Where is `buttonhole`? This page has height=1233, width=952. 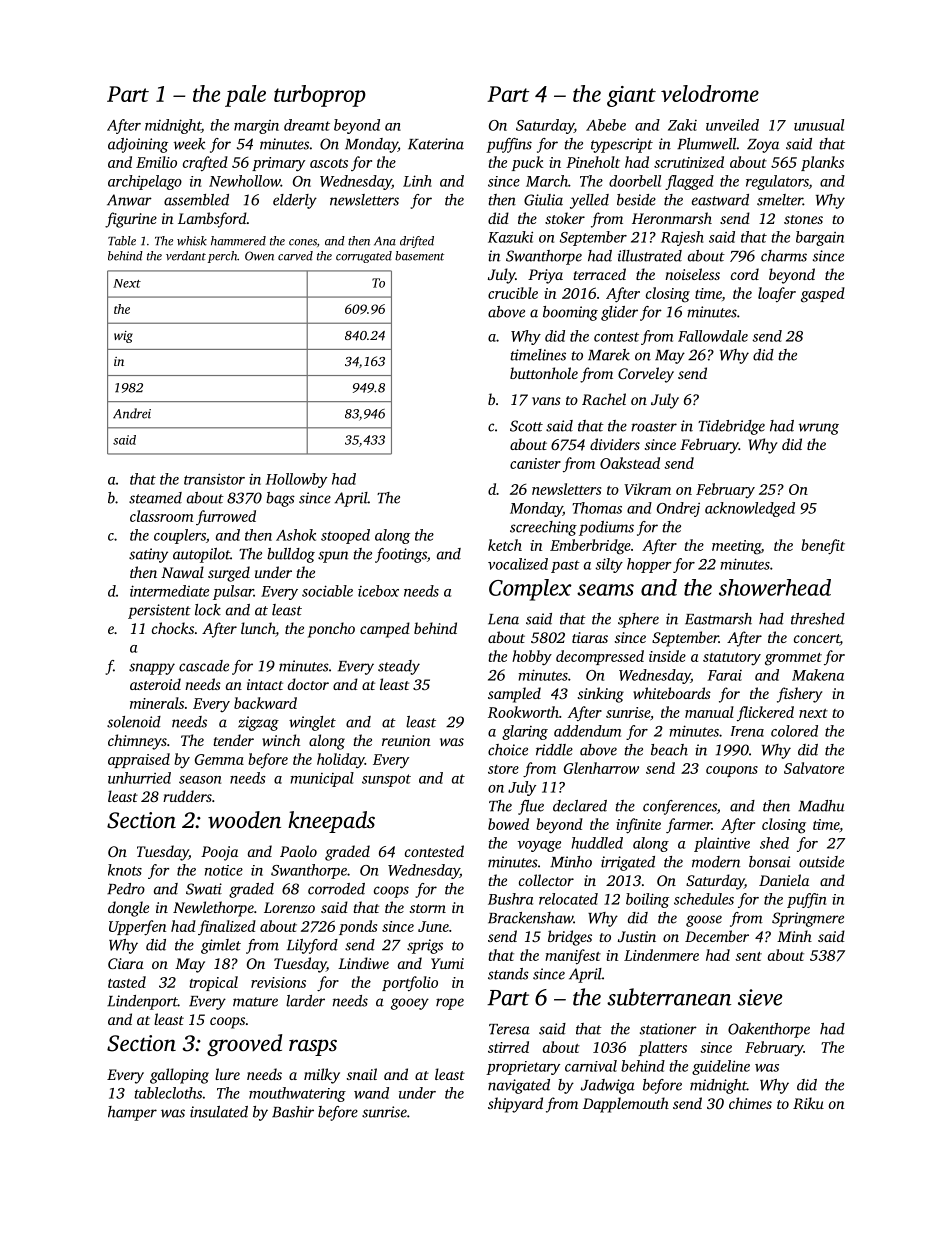
buttonhole is located at coordinates (544, 373).
